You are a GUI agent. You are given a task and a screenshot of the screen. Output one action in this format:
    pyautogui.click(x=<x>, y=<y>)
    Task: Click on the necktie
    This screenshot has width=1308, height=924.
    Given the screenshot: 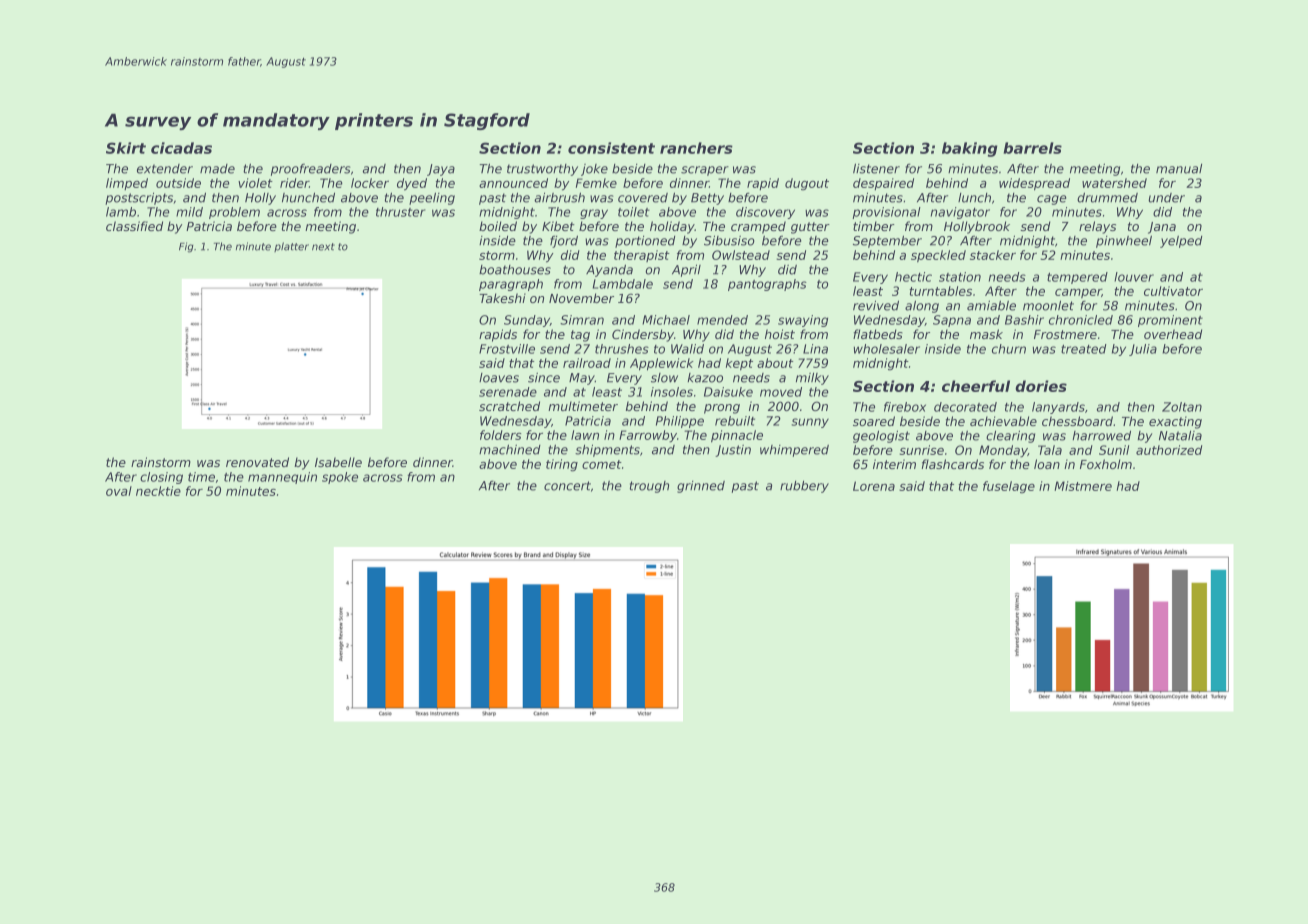 What is the action you would take?
    pyautogui.click(x=158, y=491)
